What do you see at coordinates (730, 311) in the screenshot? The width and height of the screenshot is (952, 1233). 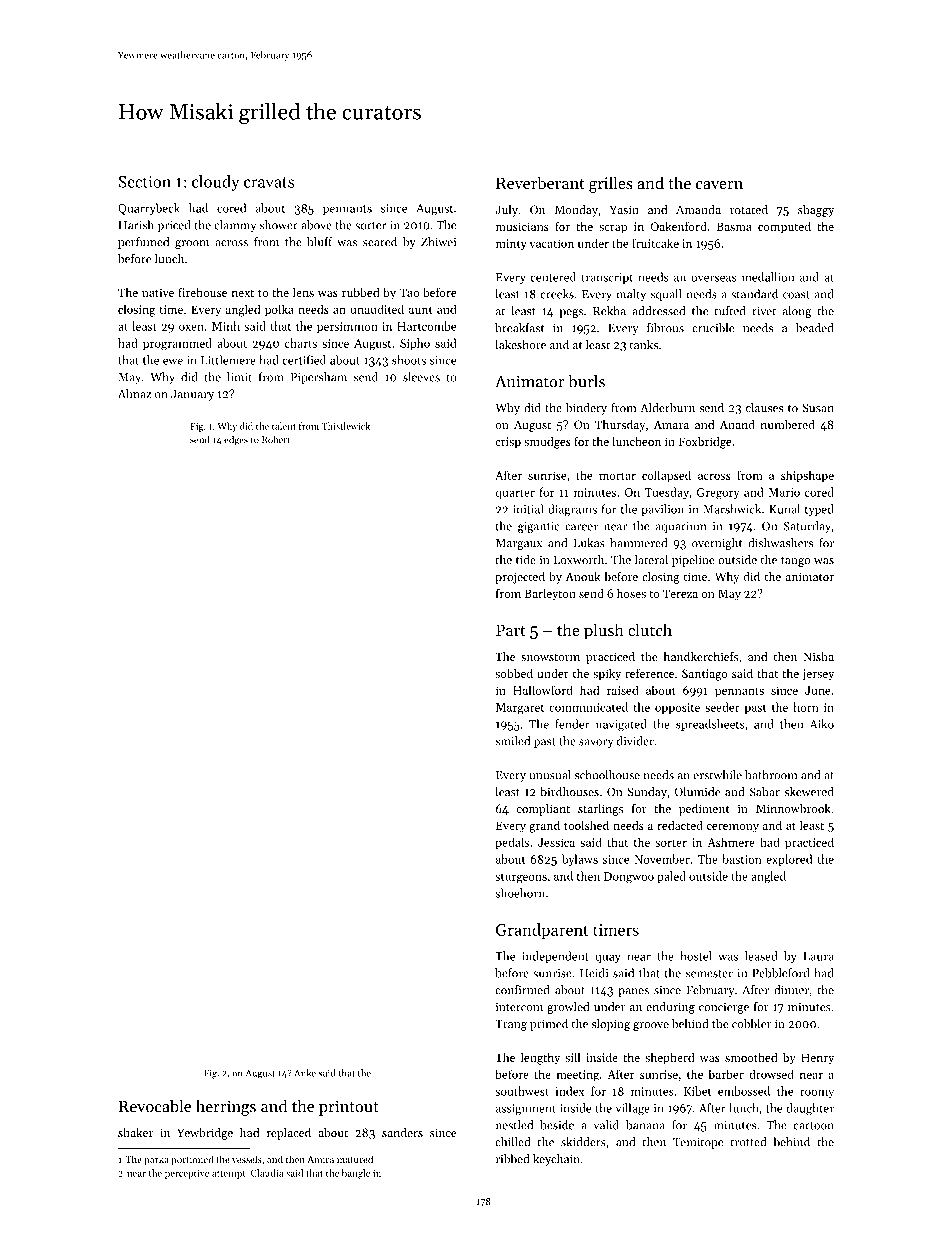 I see `tufted` at bounding box center [730, 311].
